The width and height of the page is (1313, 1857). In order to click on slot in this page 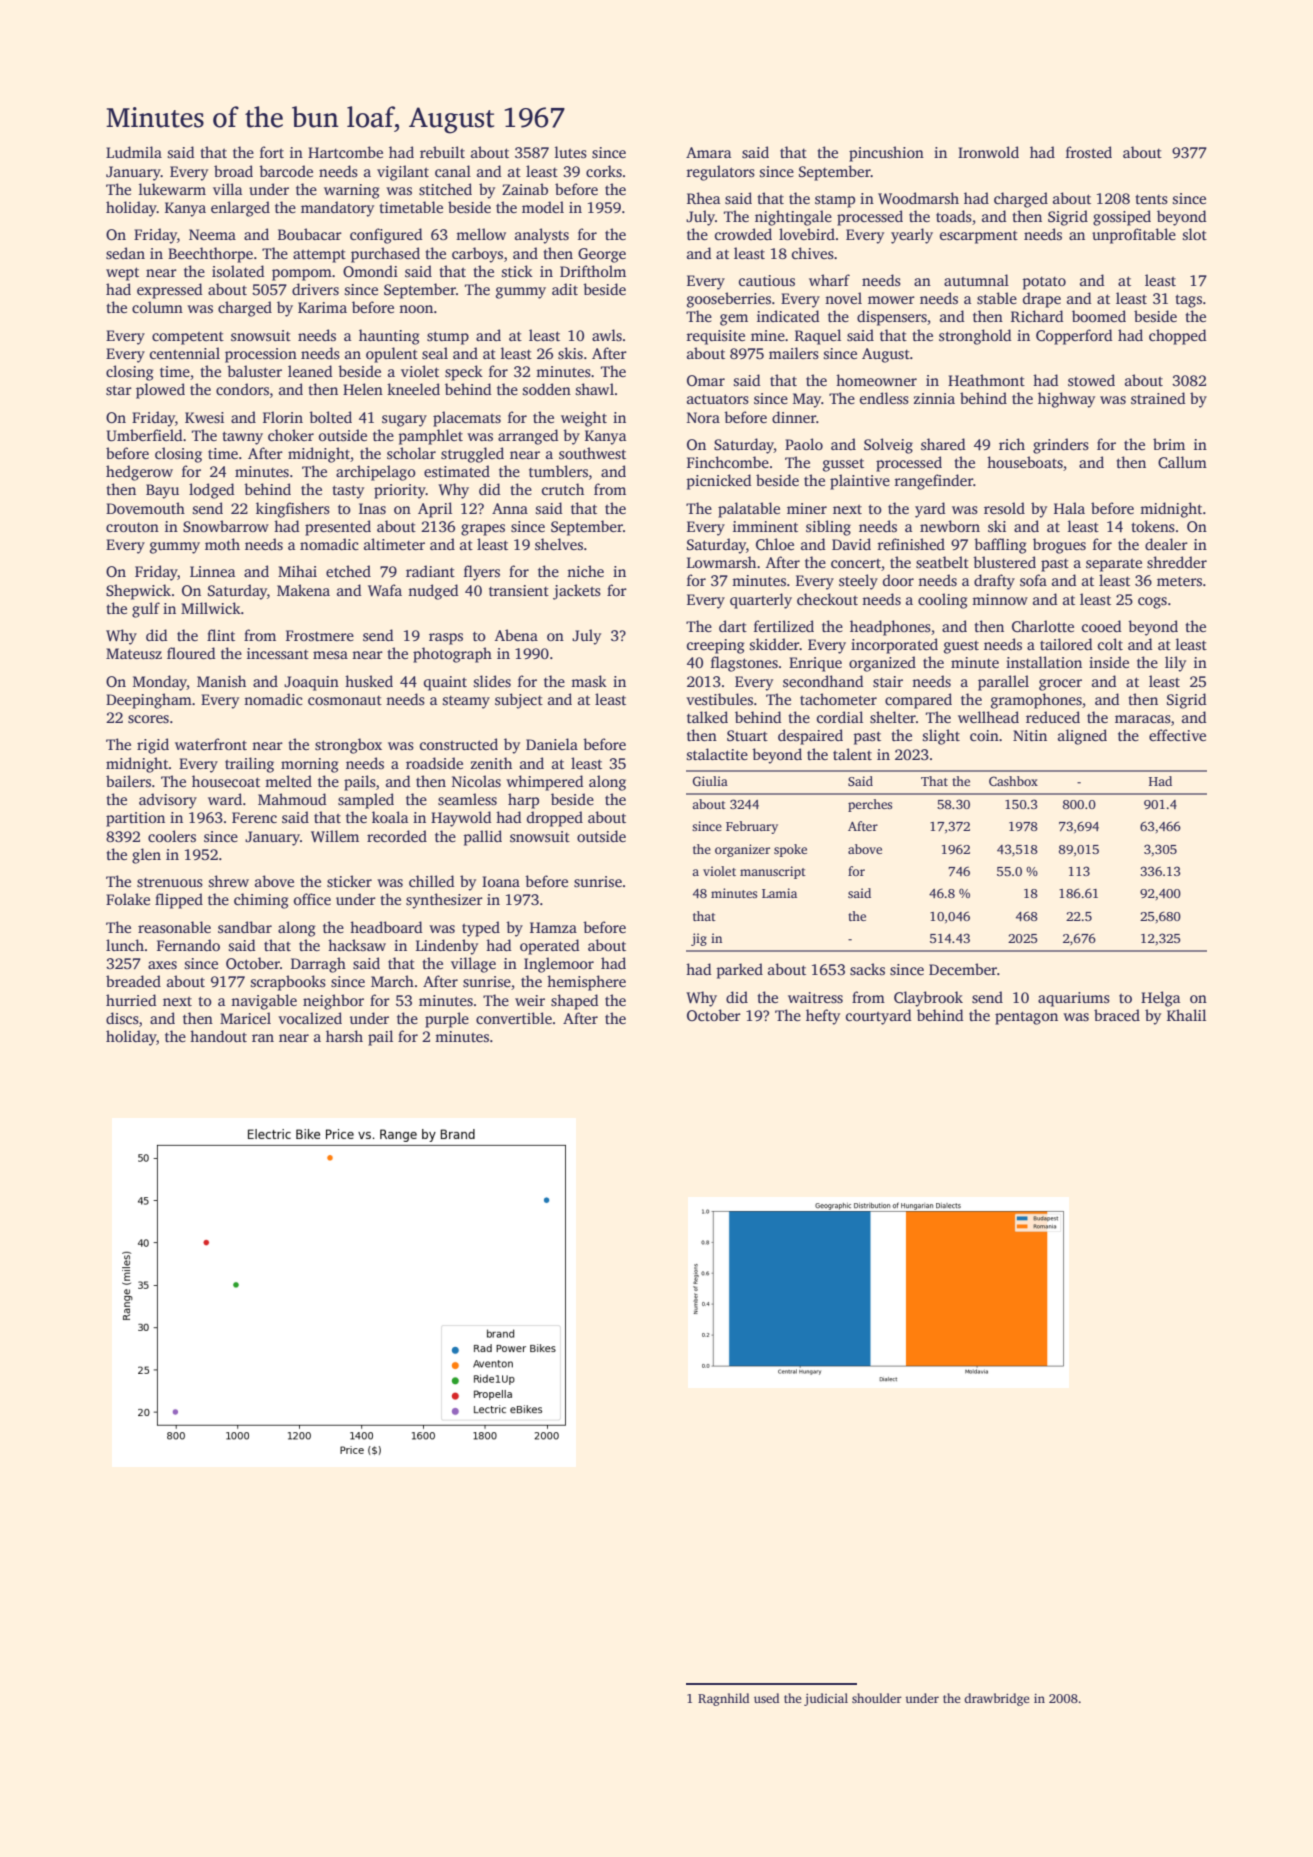, I will do `click(1195, 234)`.
